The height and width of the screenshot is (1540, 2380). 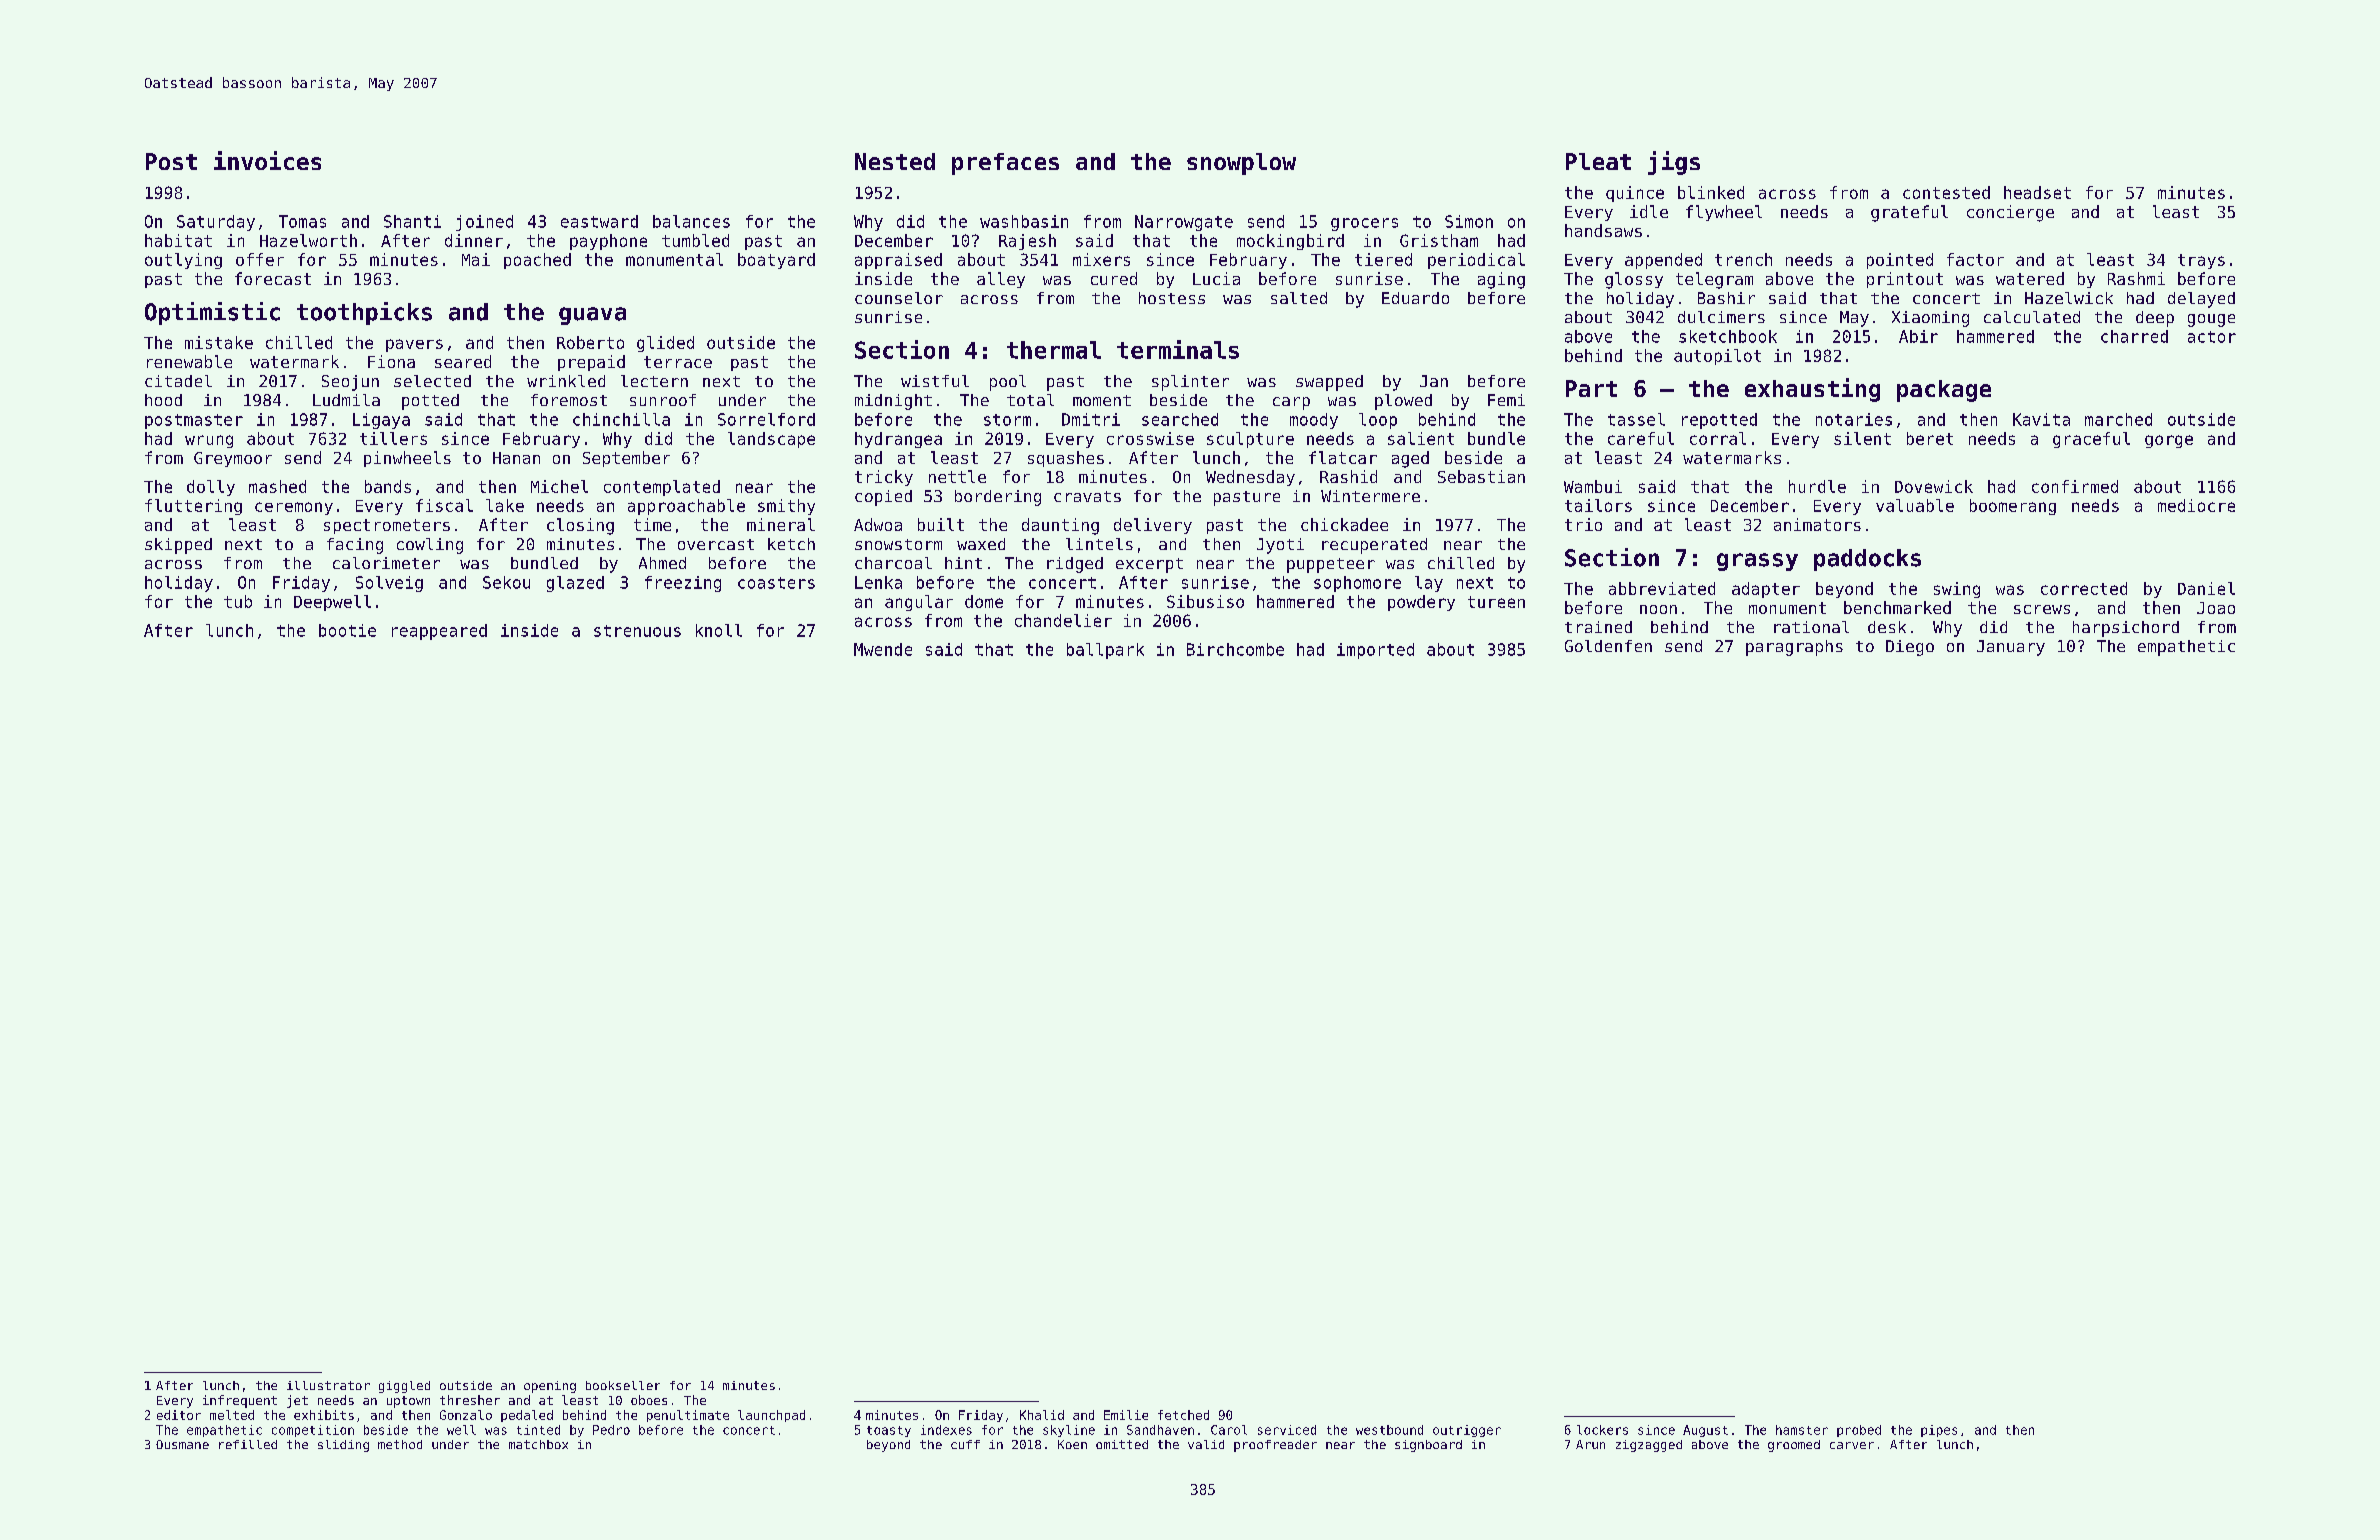 What do you see at coordinates (1674, 163) in the screenshot?
I see `jigs` at bounding box center [1674, 163].
